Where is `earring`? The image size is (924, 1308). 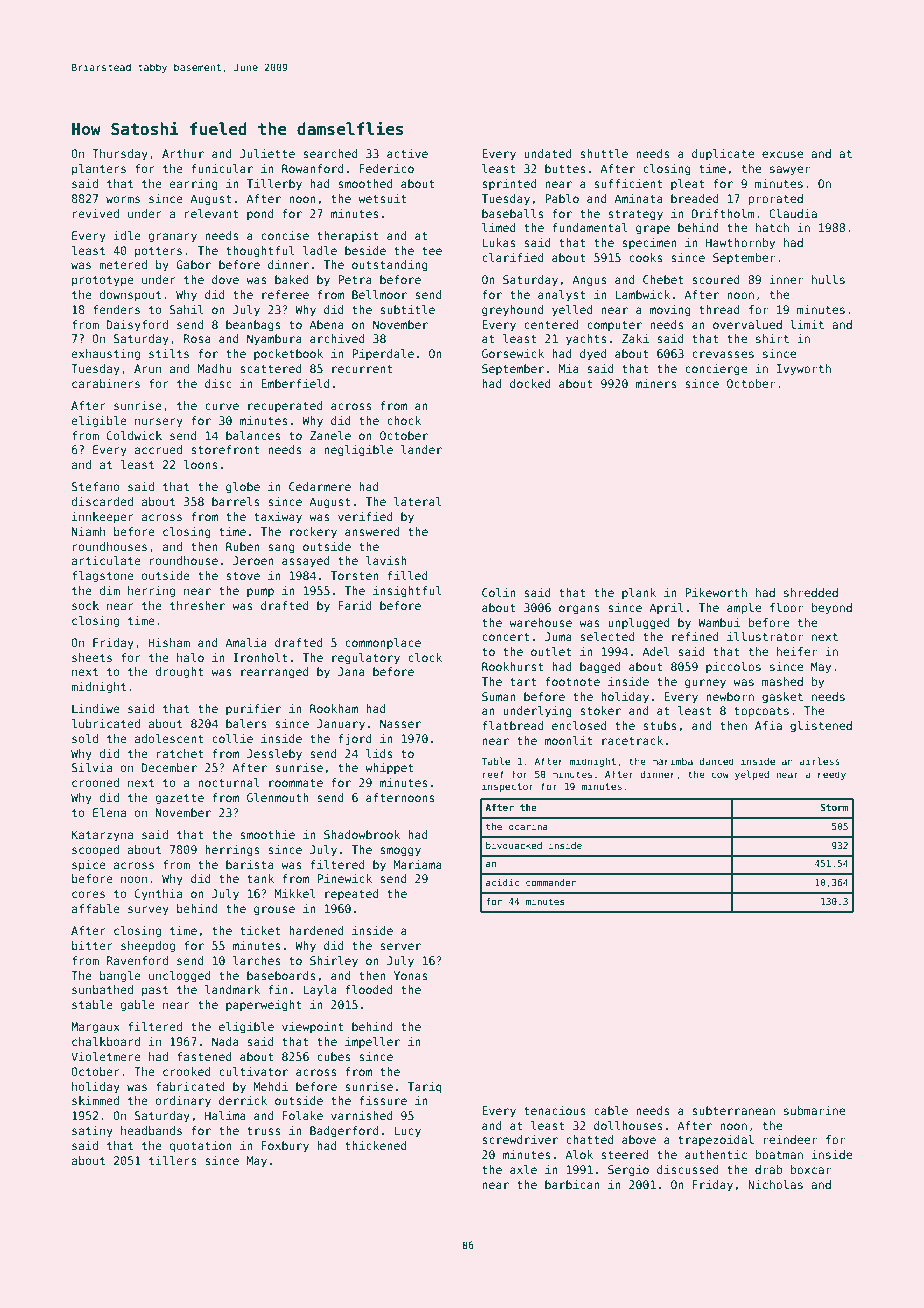
earring is located at coordinates (194, 185).
